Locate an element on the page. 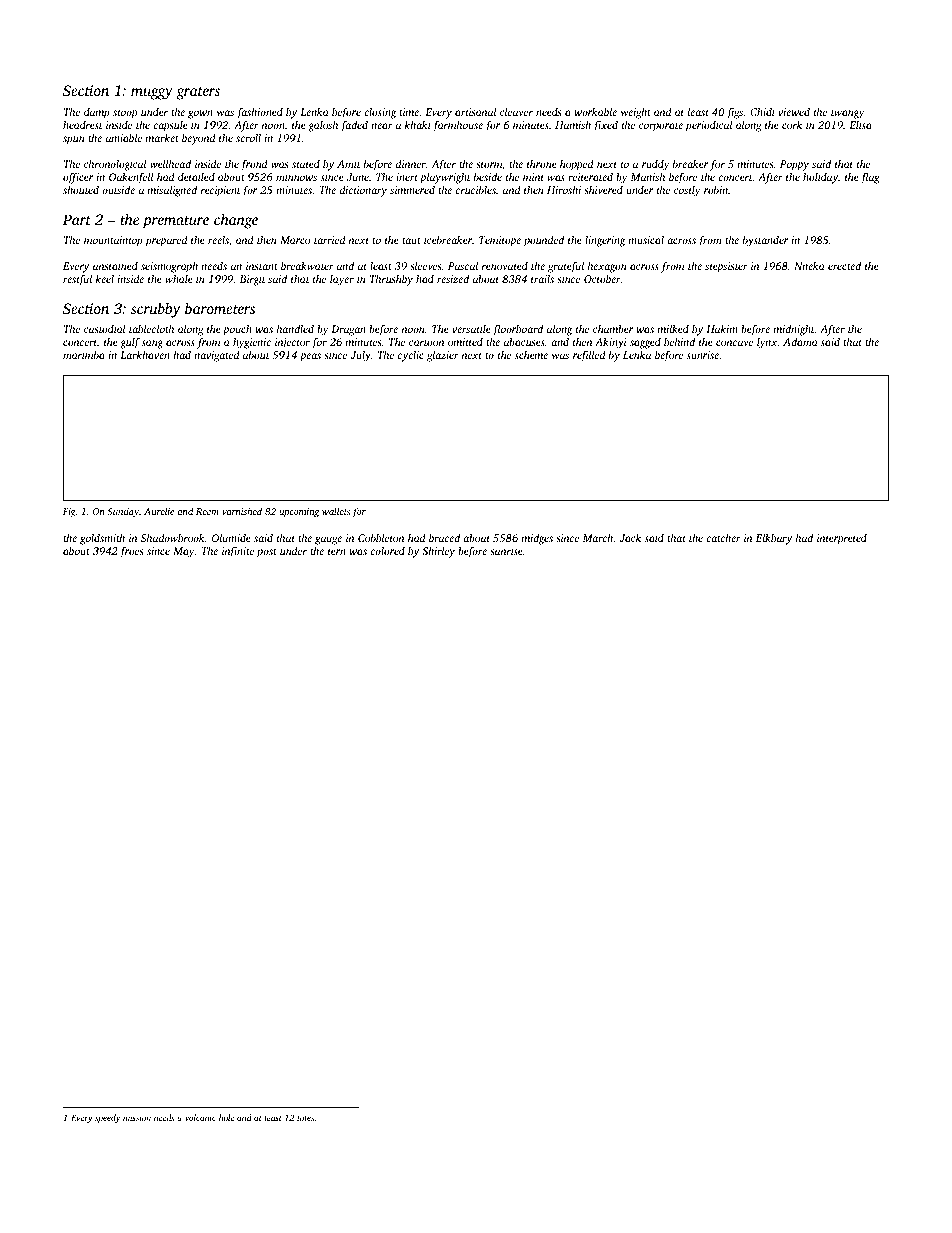 This image has height=1233, width=952. closing is located at coordinates (380, 113).
